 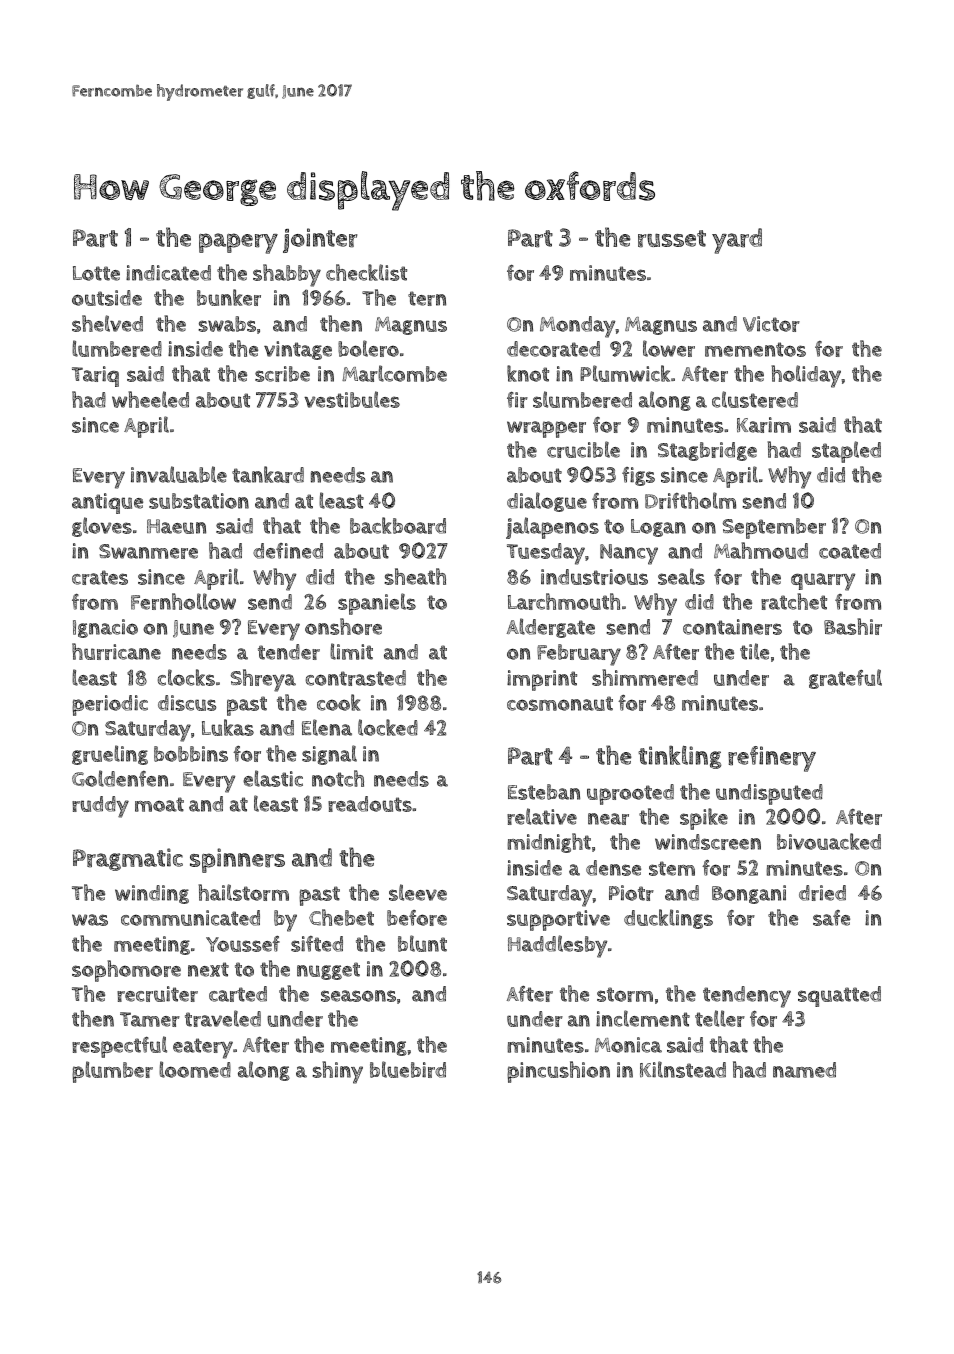 What do you see at coordinates (368, 348) in the screenshot?
I see `bolero` at bounding box center [368, 348].
